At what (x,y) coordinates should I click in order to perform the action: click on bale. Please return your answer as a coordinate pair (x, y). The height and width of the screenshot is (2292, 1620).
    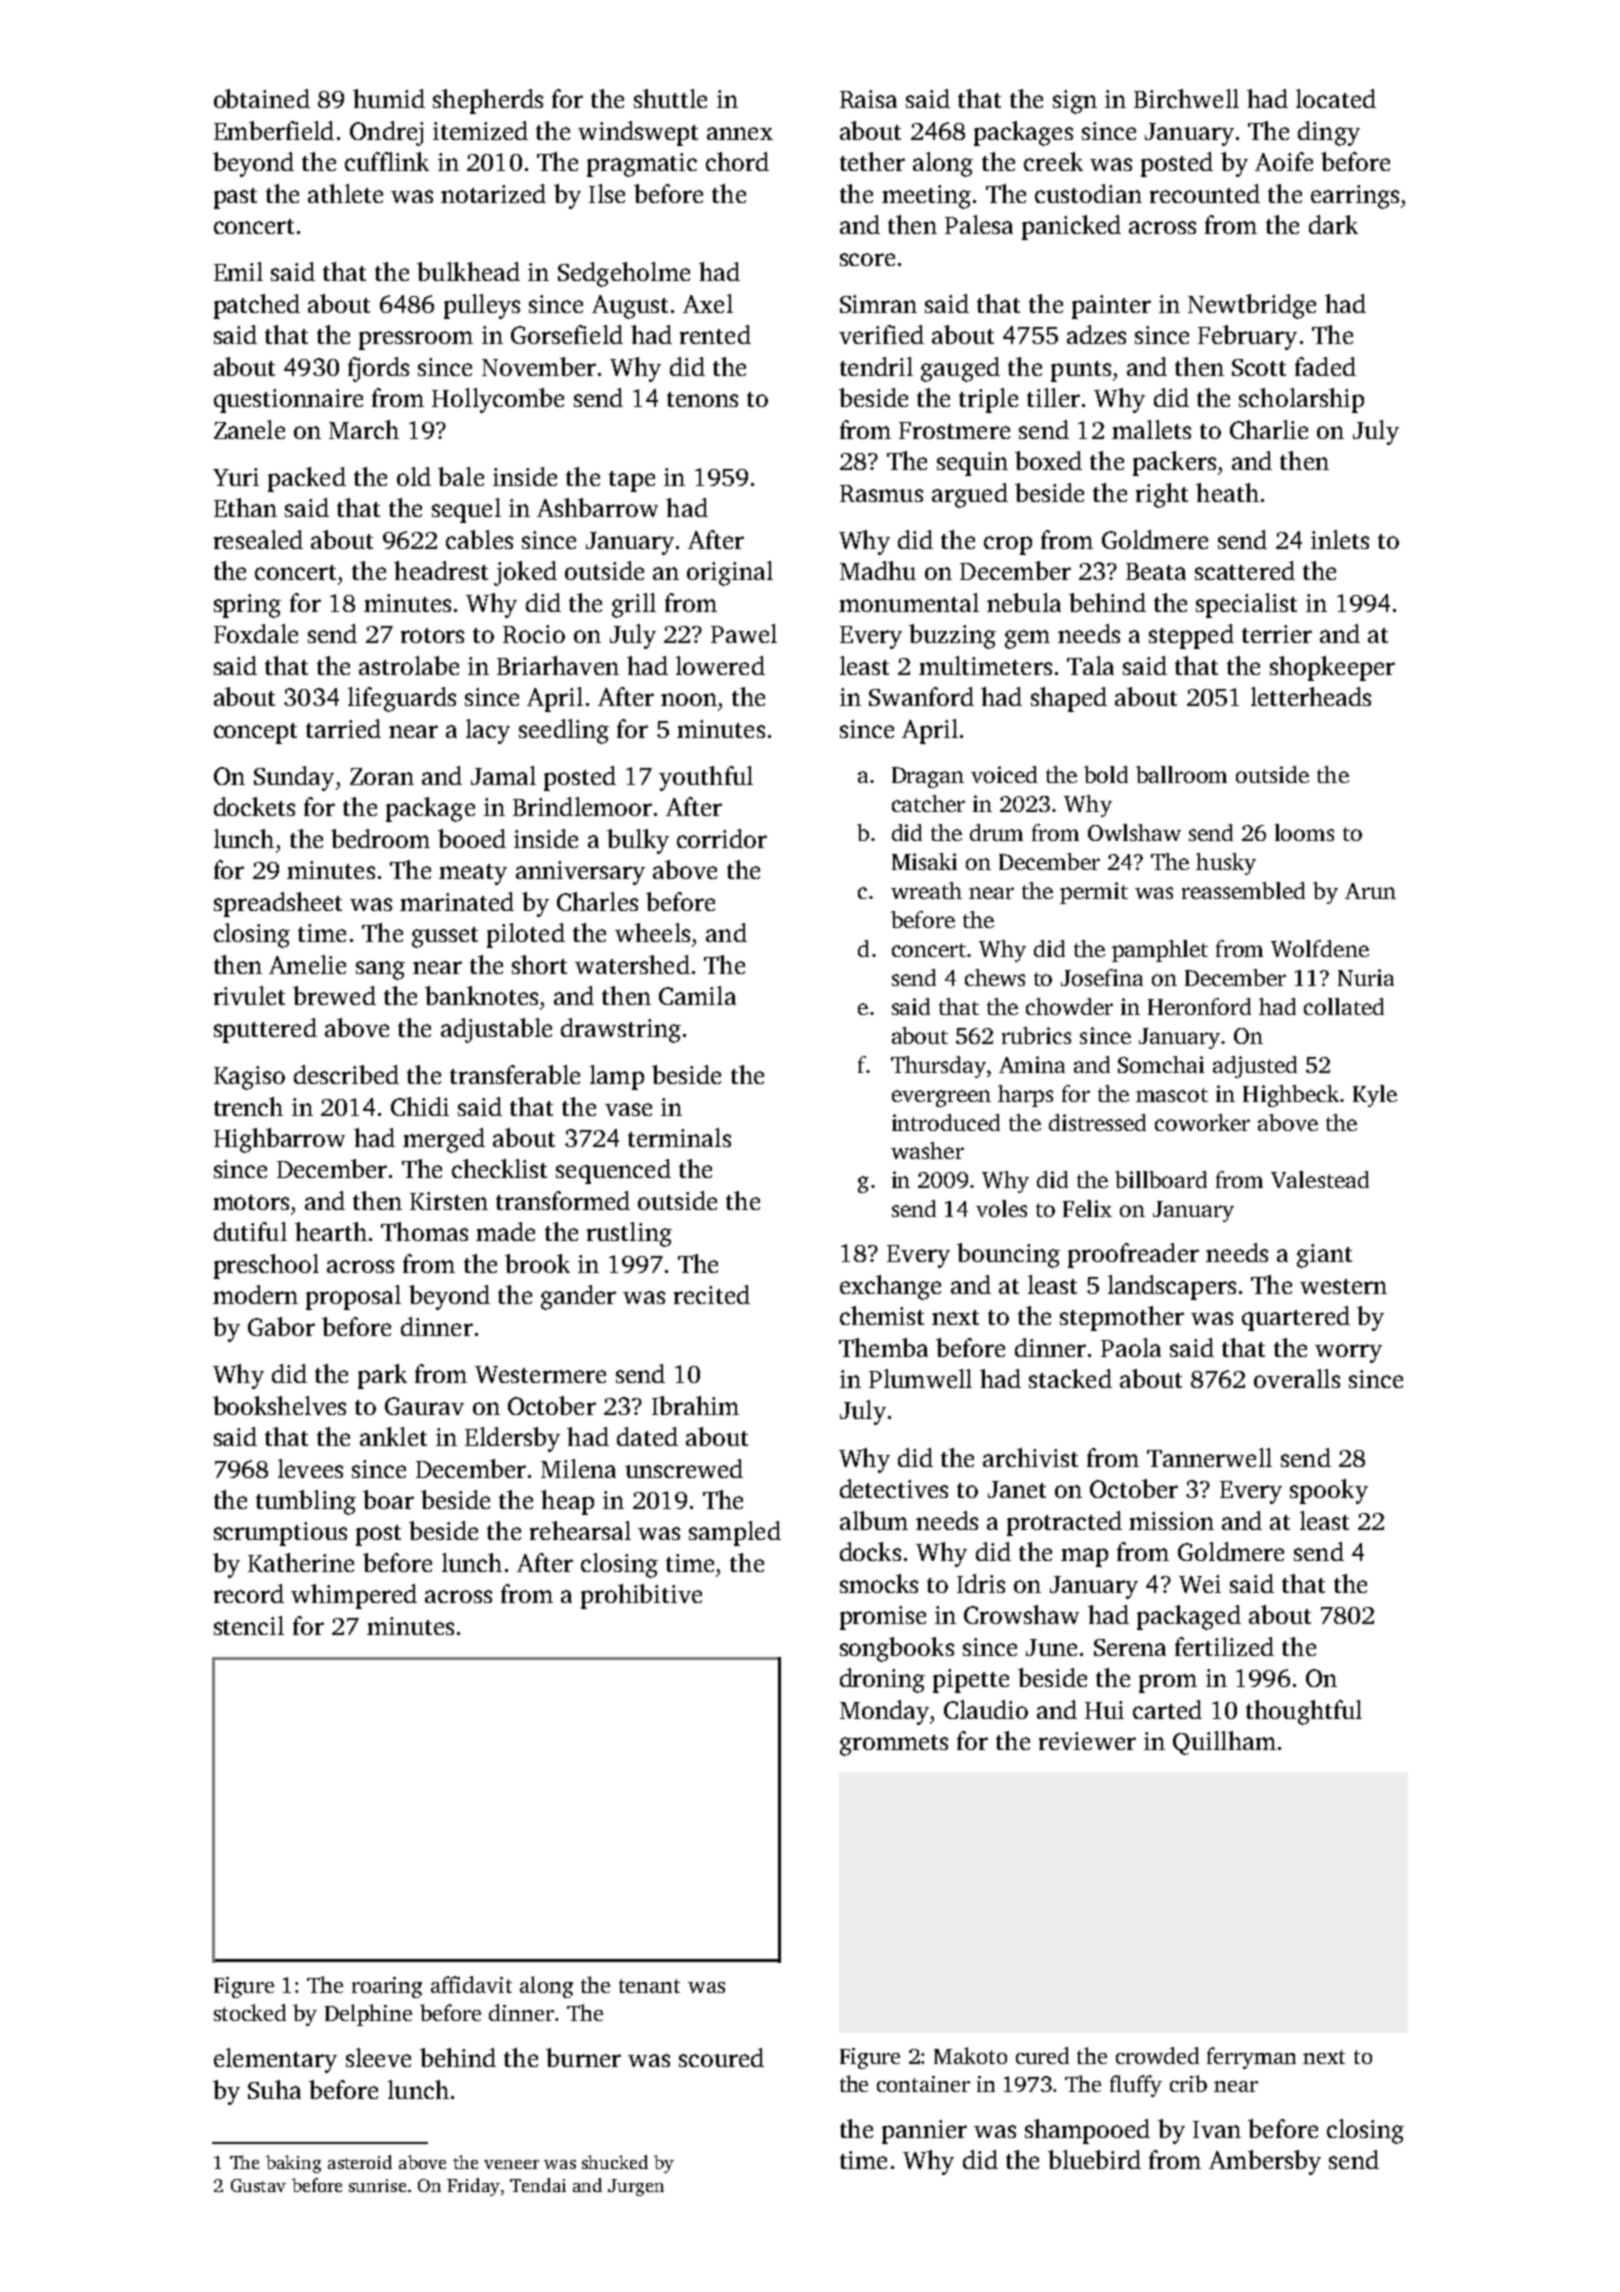
    Looking at the image, I should click on (461, 476).
